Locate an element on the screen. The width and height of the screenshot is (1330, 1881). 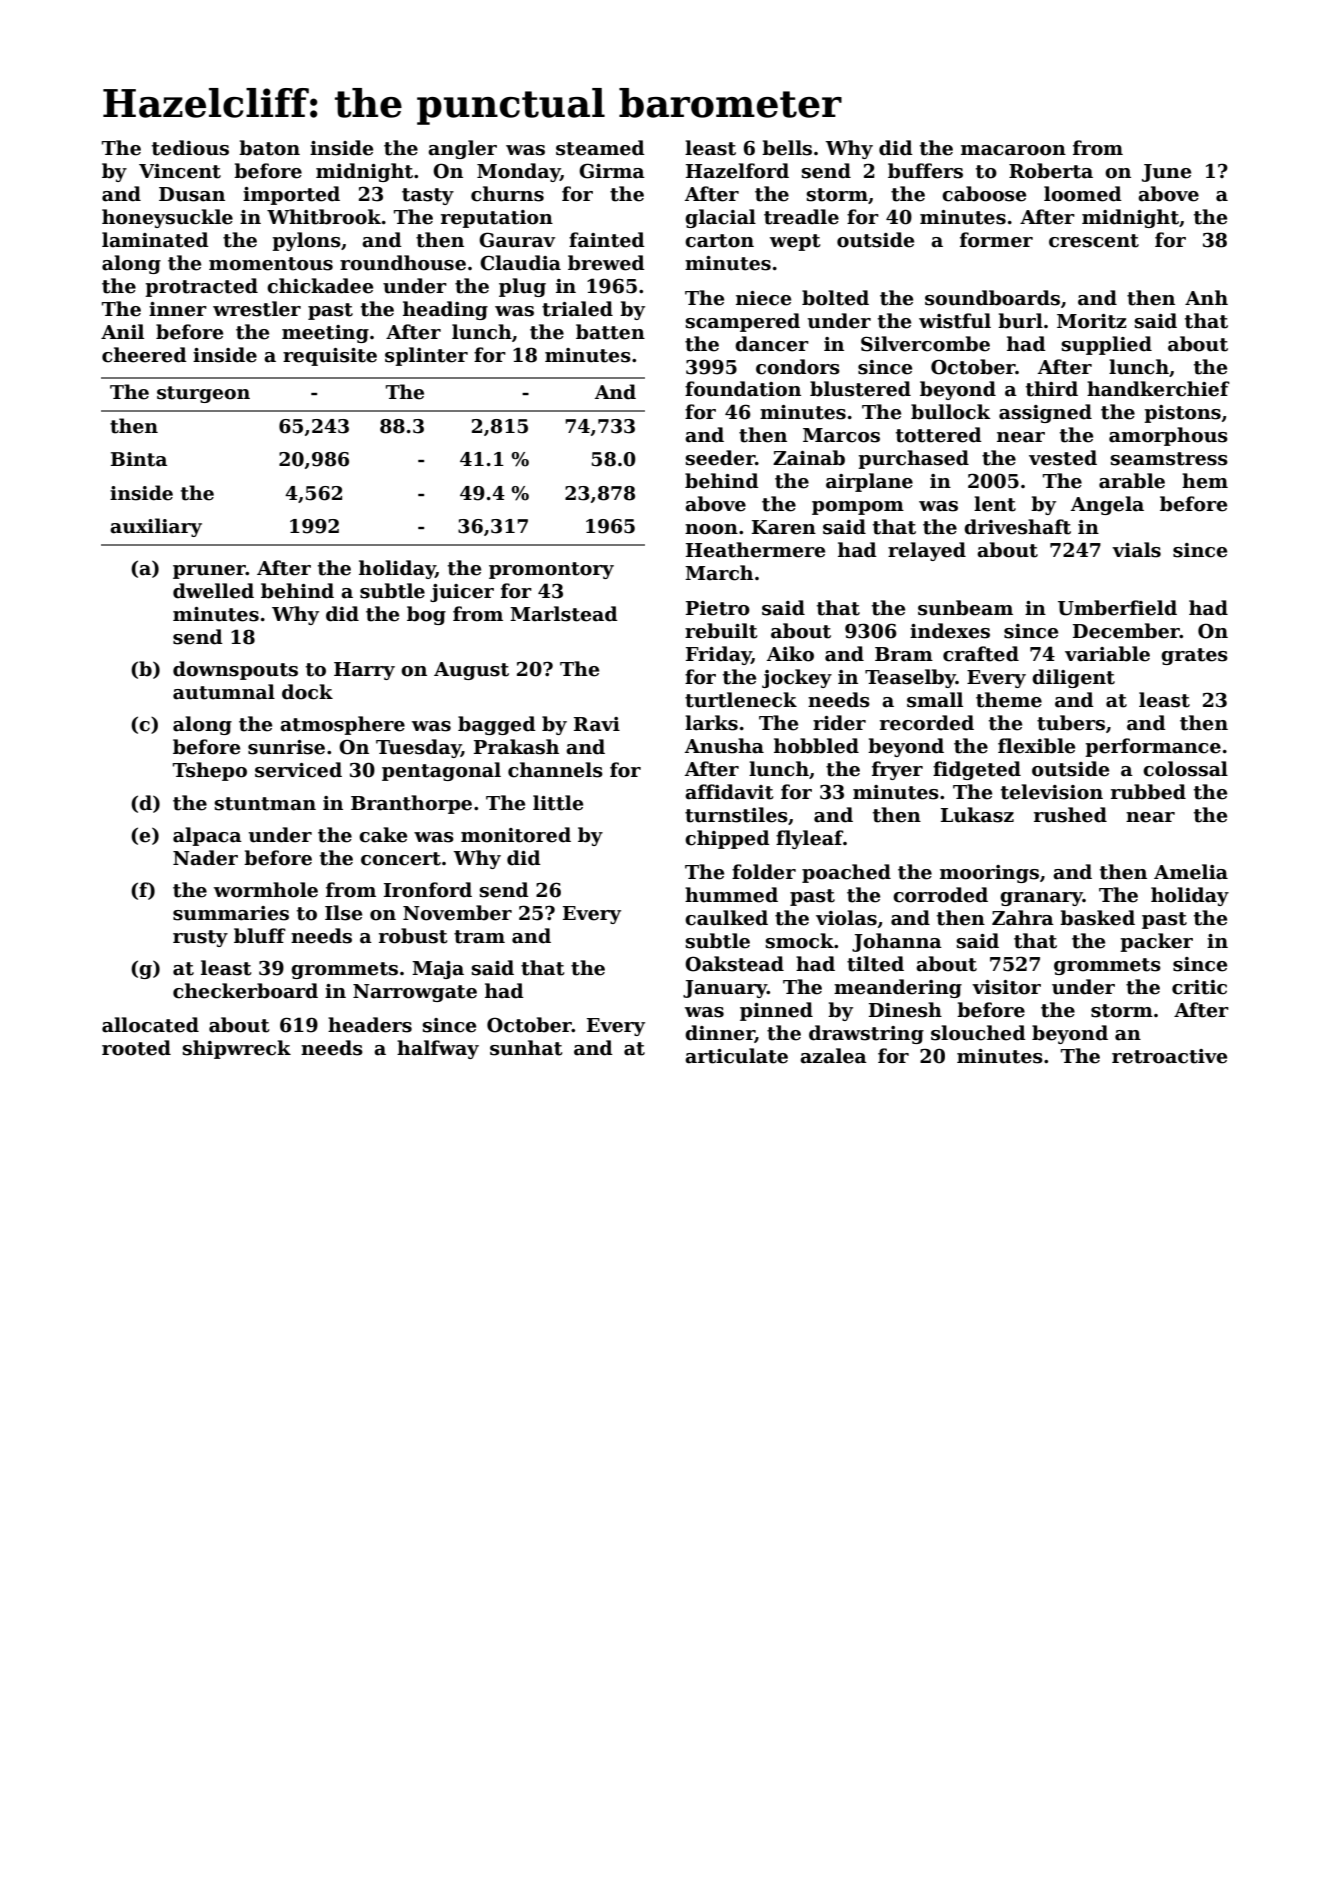
grates is located at coordinates (1194, 656).
